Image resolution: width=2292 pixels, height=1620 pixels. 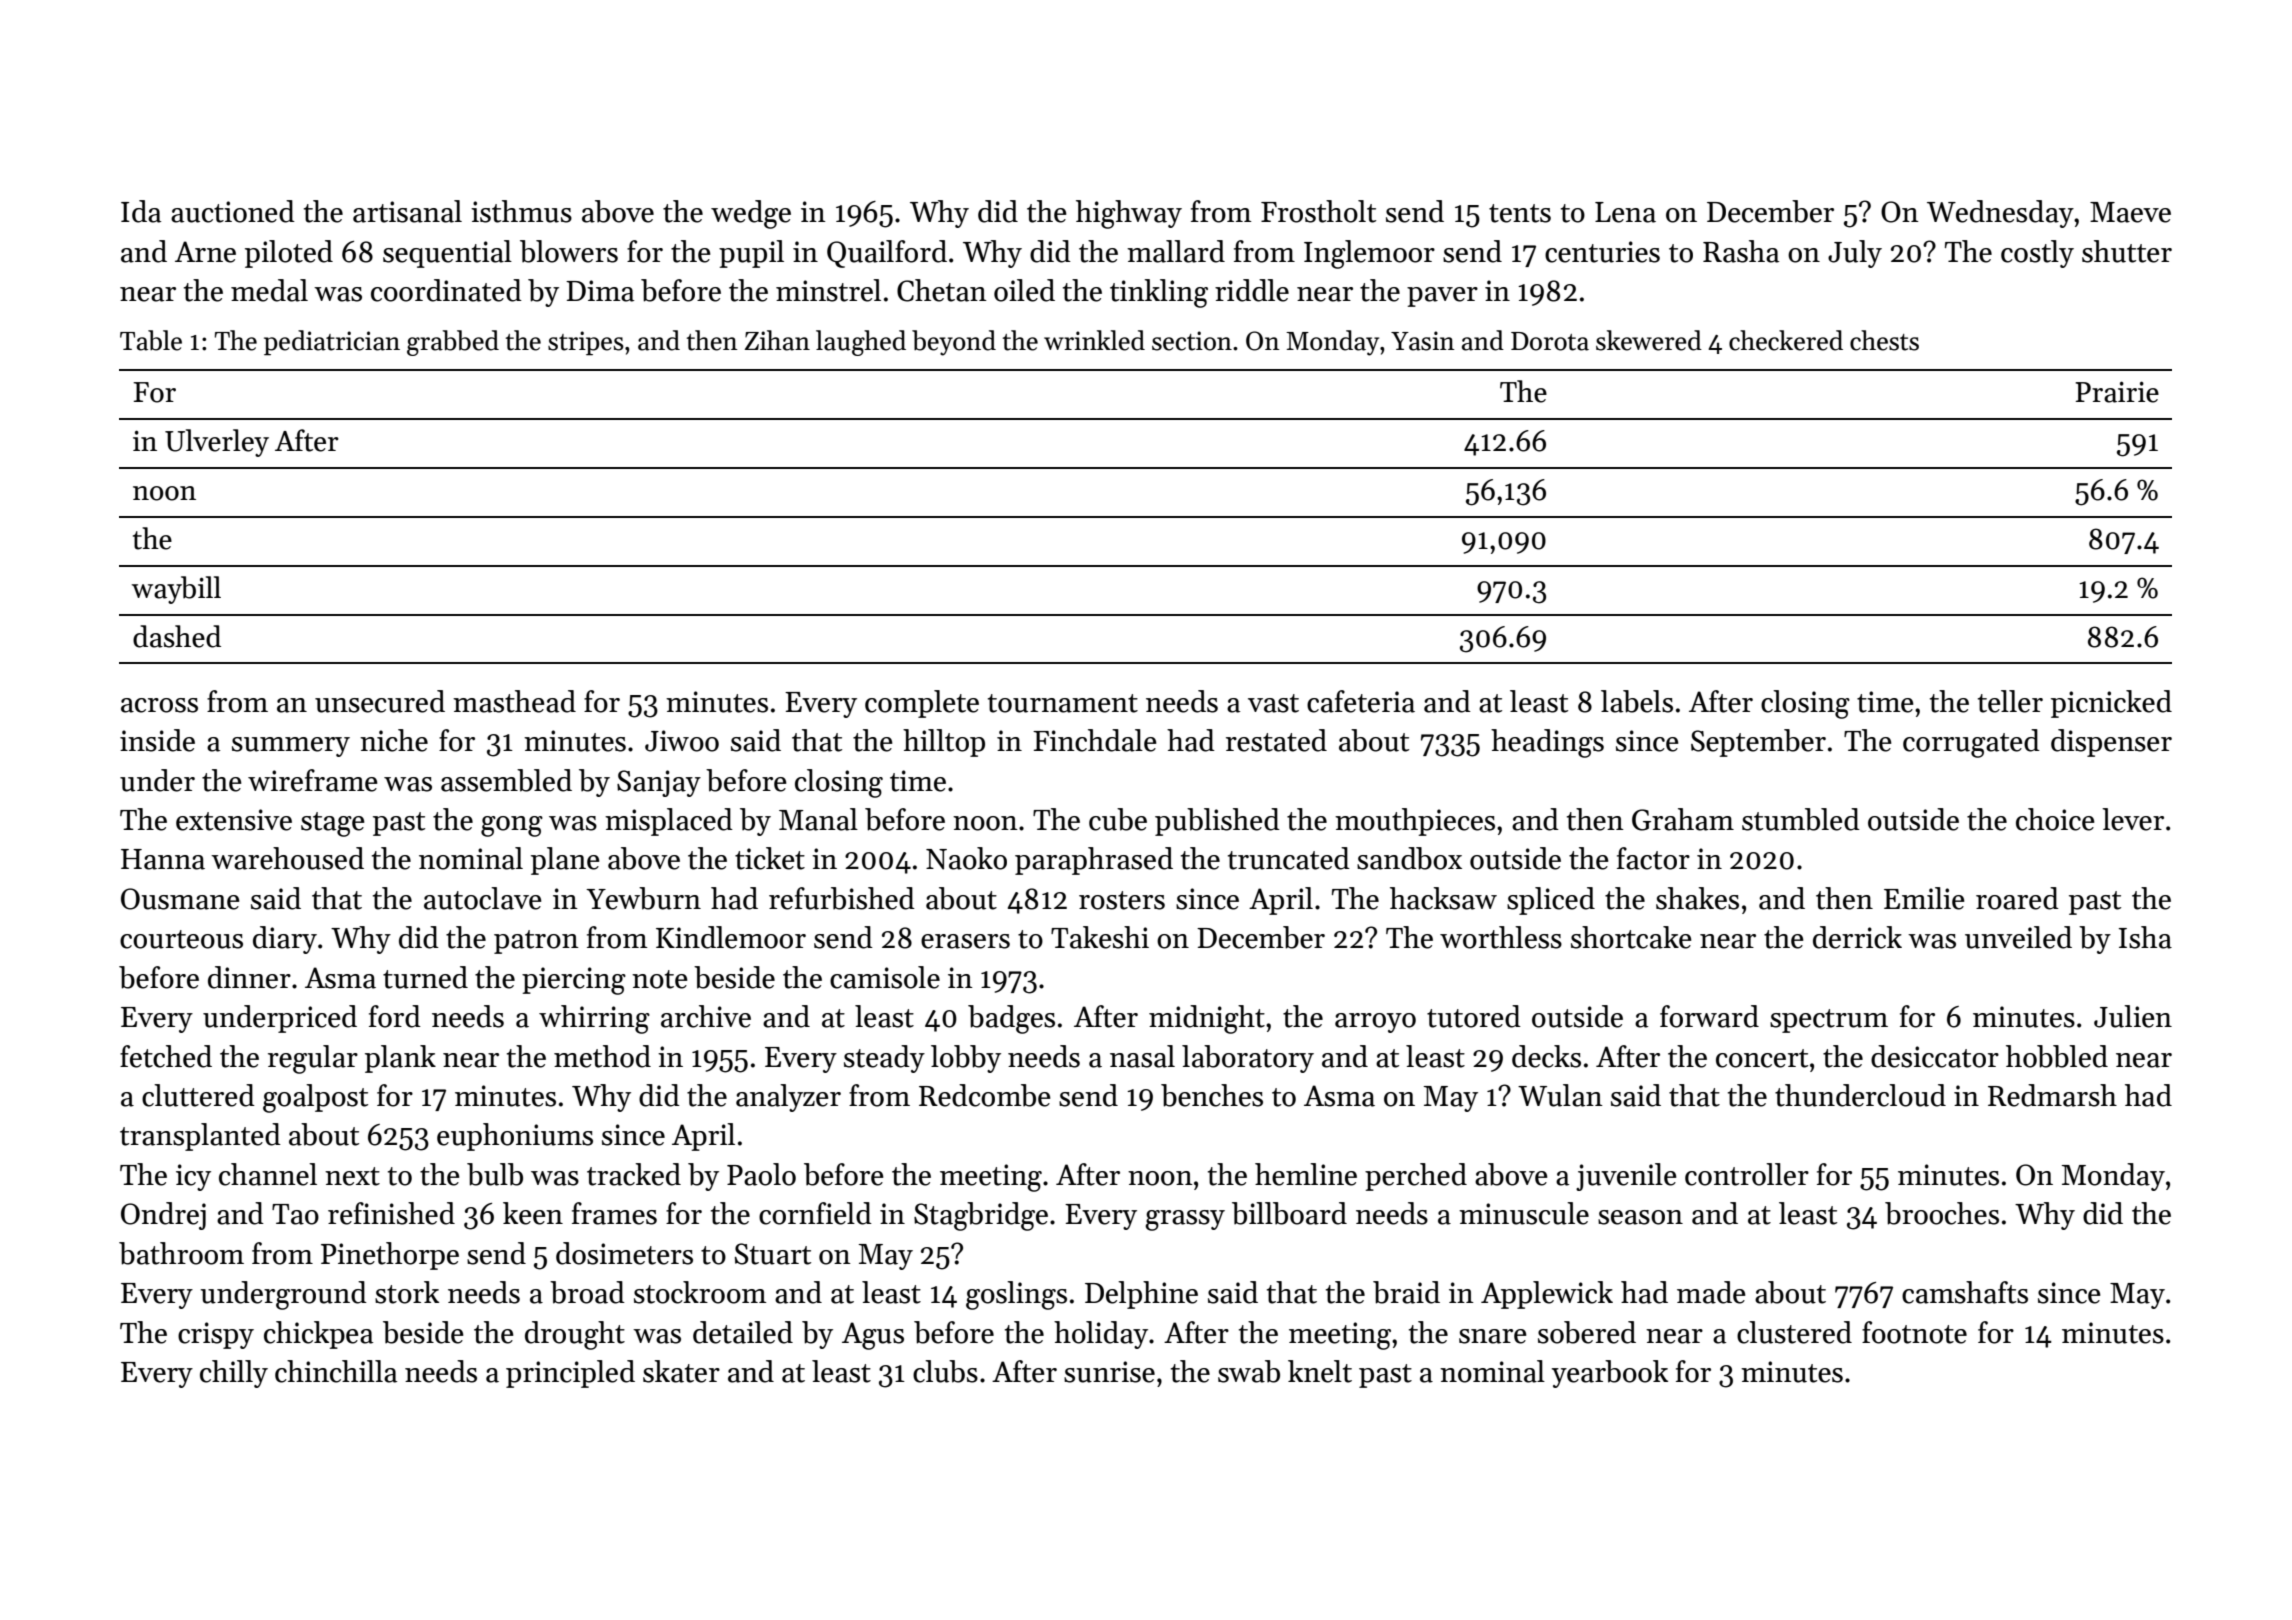 I want to click on Ulverley, so click(x=217, y=443).
